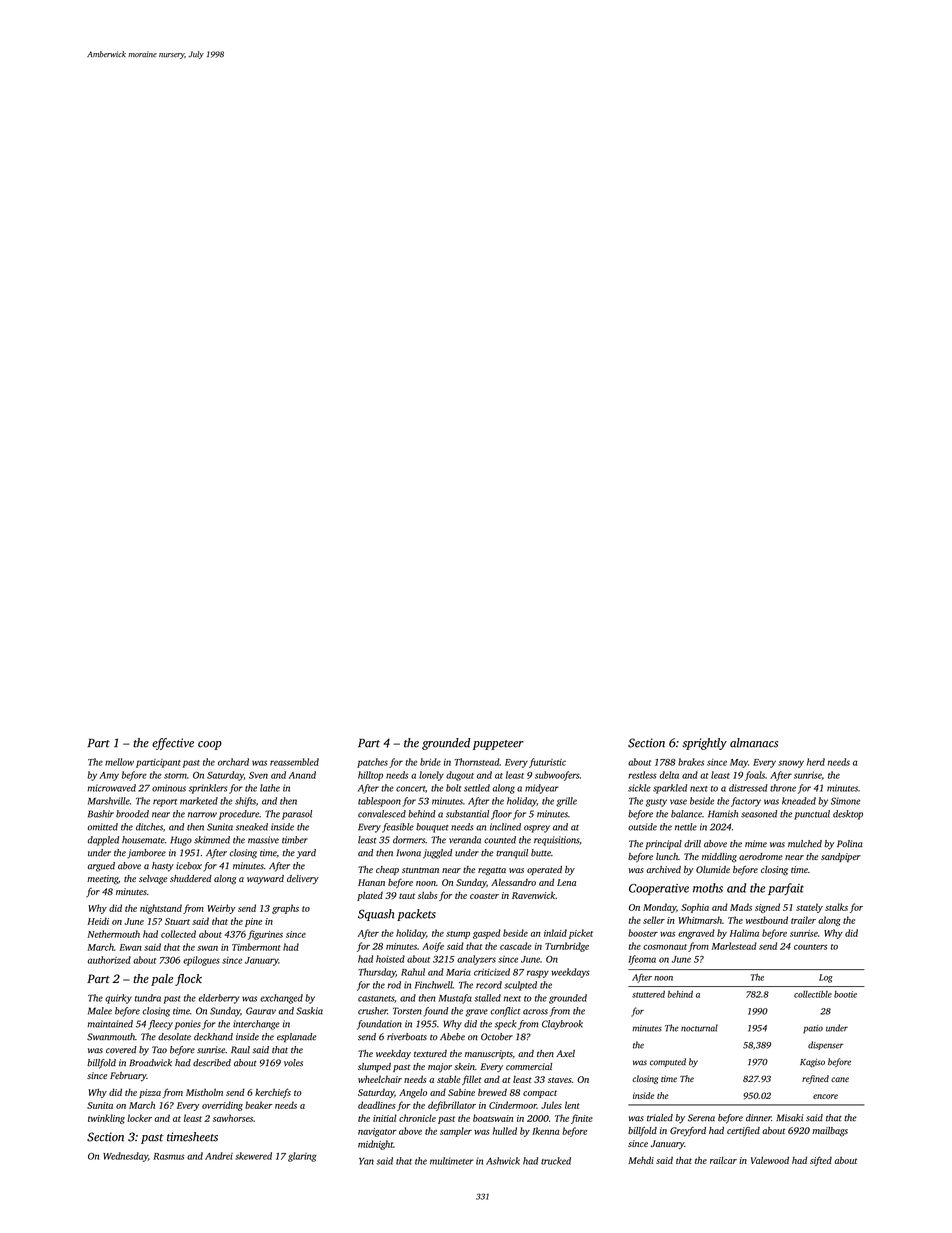 The width and height of the screenshot is (952, 1233). What do you see at coordinates (452, 1037) in the screenshot?
I see `Abebe` at bounding box center [452, 1037].
